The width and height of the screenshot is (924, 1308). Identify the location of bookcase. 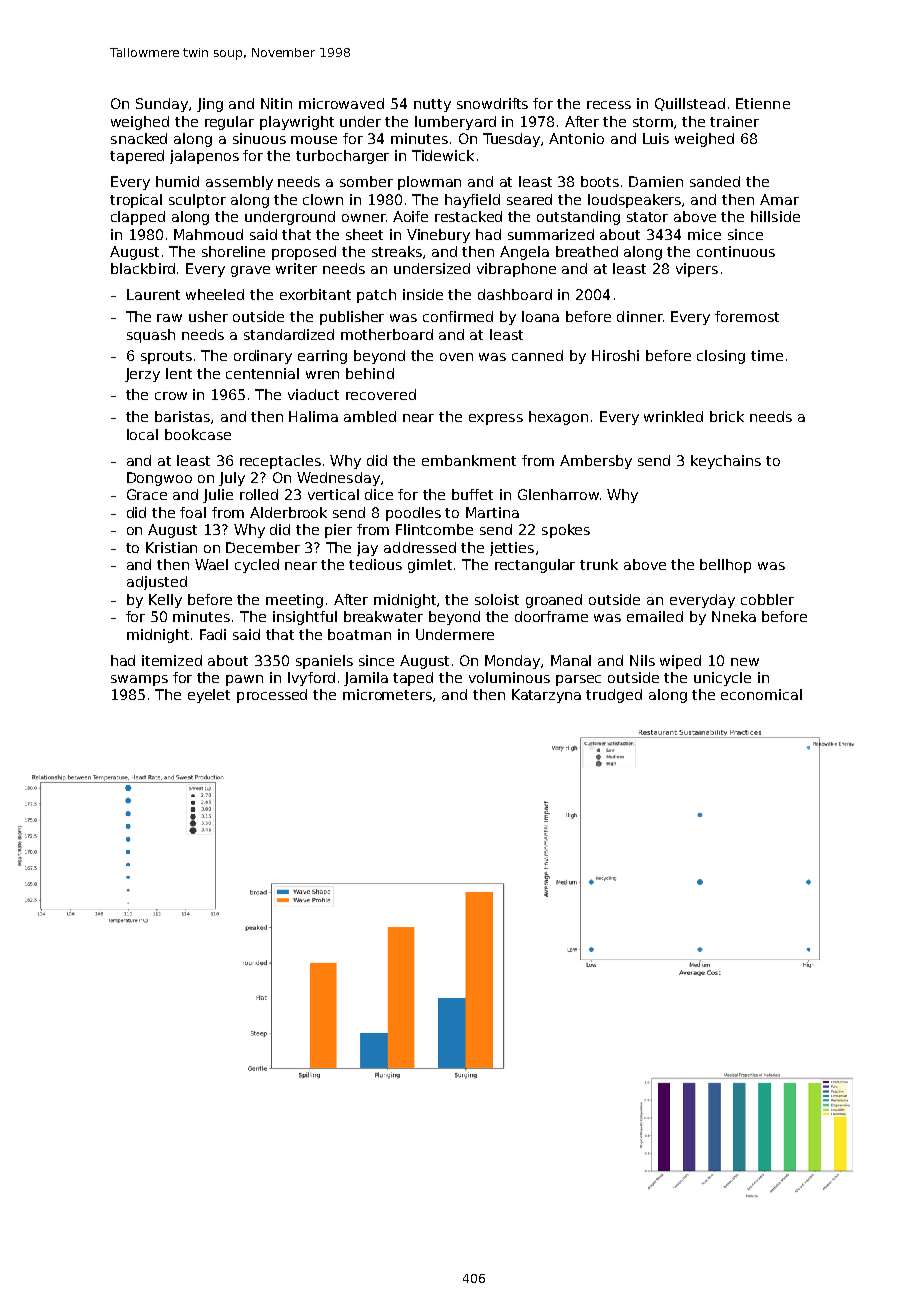
(198, 434).
